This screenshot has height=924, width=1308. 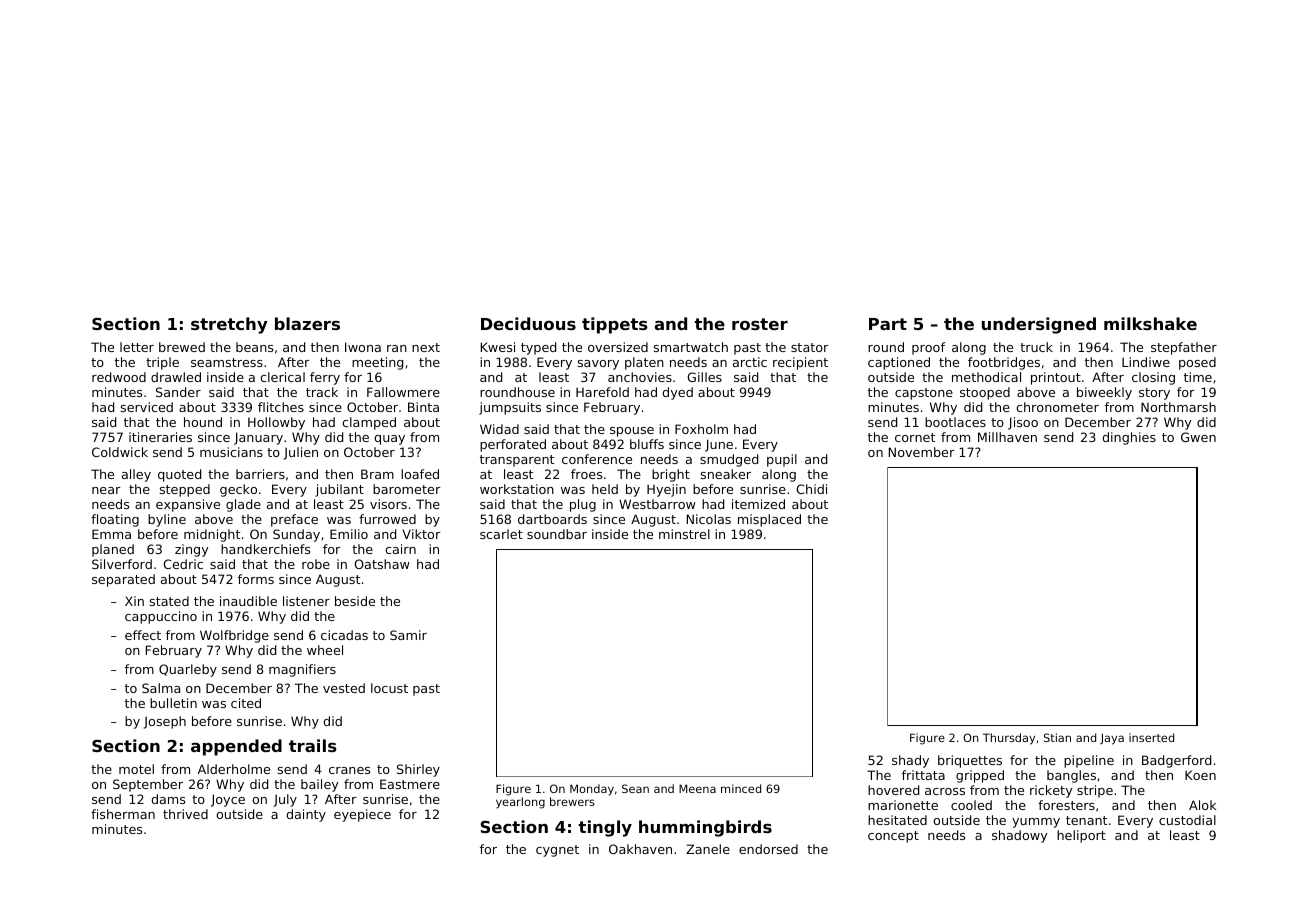 I want to click on eyepiece, so click(x=362, y=815).
